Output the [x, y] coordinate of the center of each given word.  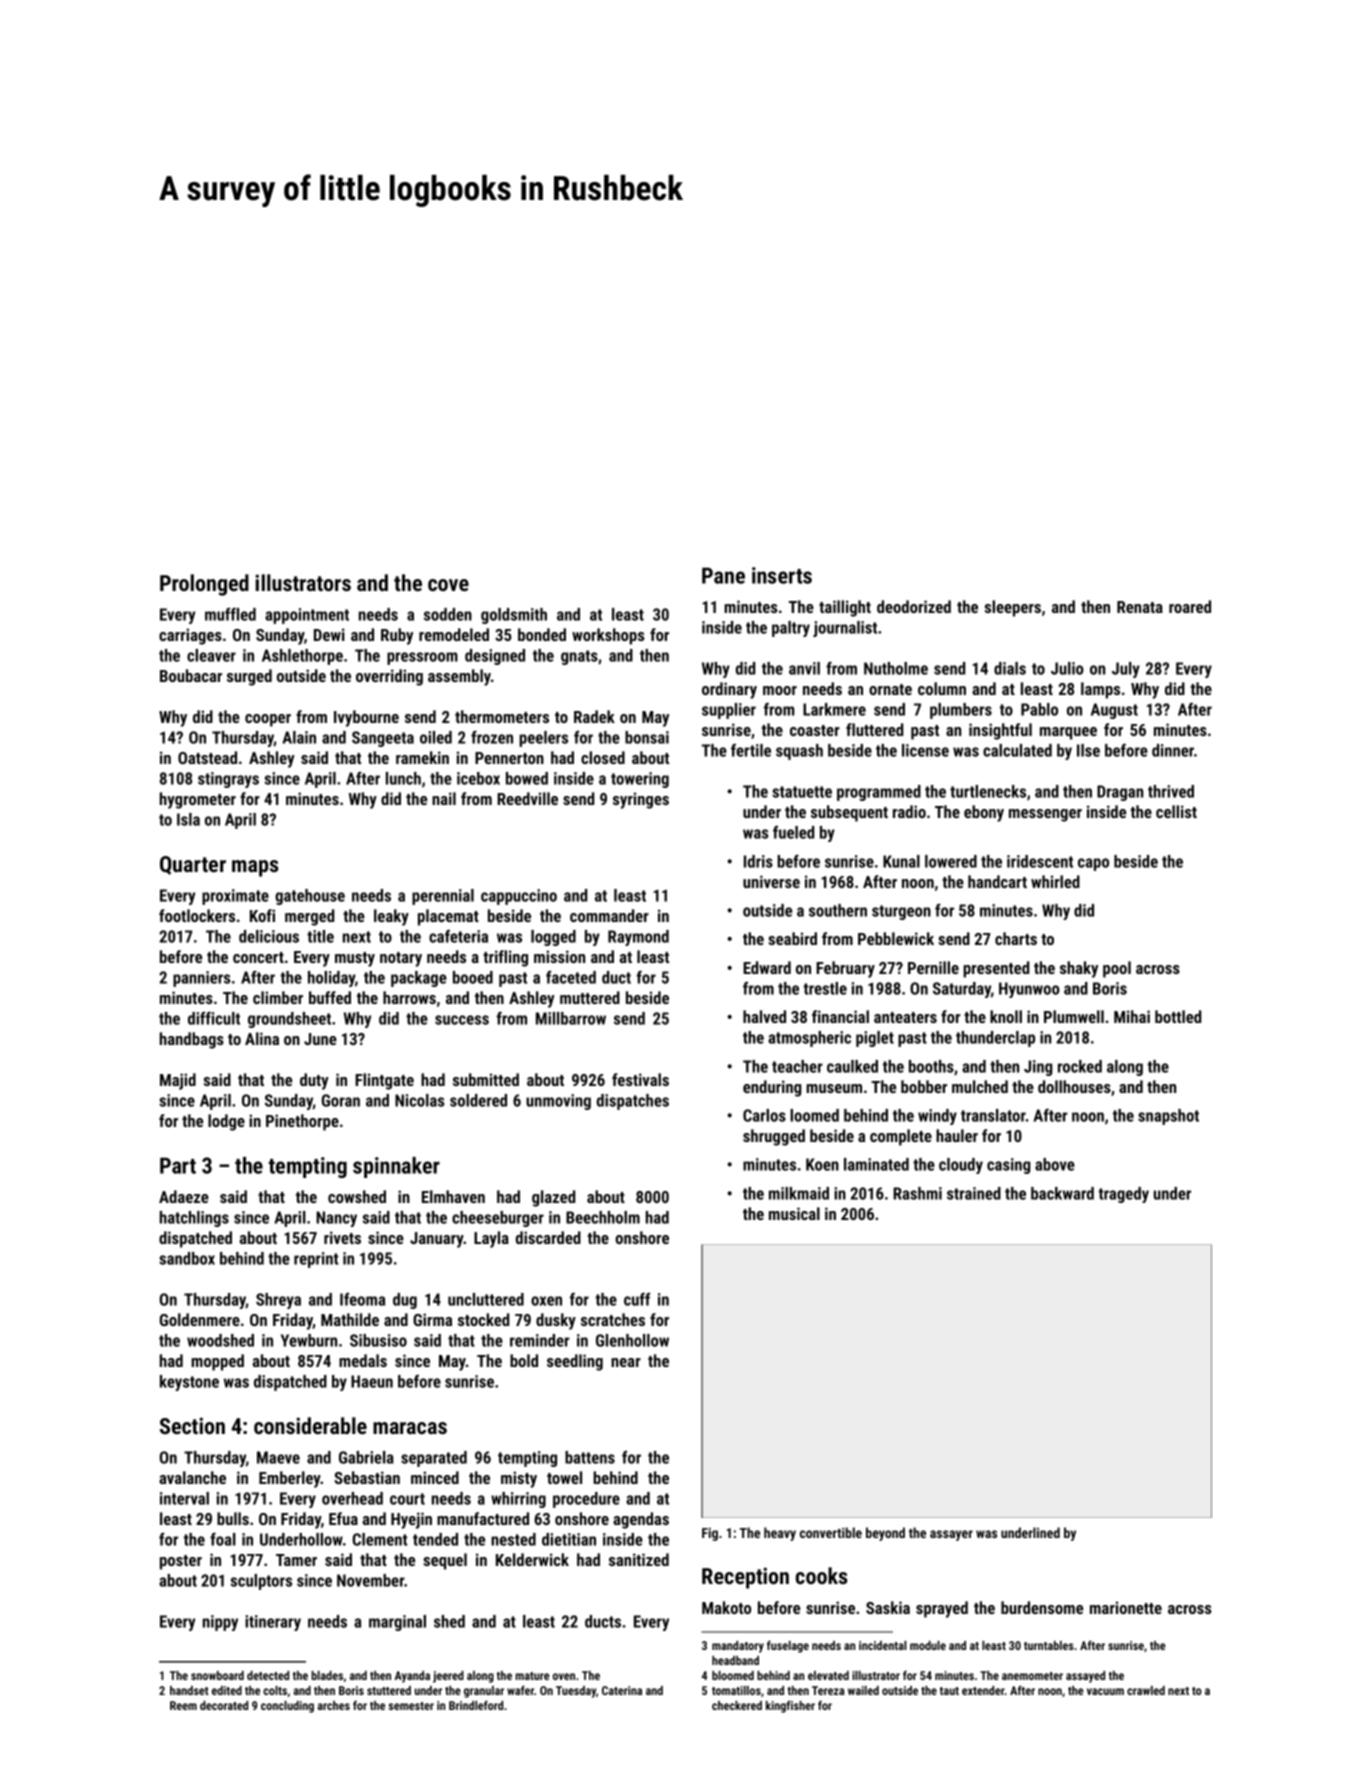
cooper [268, 720]
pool [1117, 969]
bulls [233, 1518]
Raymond [638, 938]
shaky [1079, 969]
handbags [192, 1040]
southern [838, 910]
